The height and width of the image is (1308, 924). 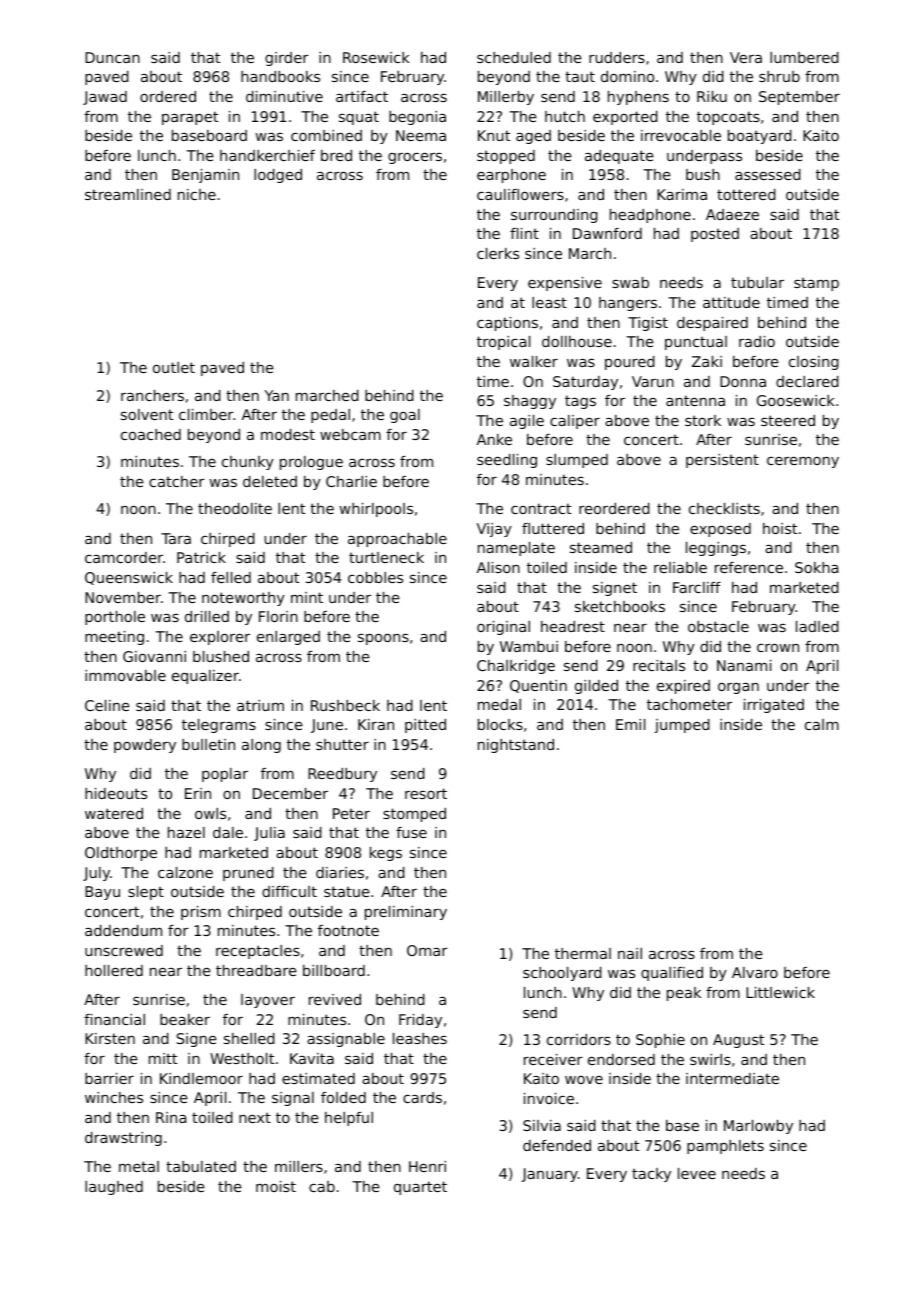 I want to click on quartet, so click(x=420, y=1188).
